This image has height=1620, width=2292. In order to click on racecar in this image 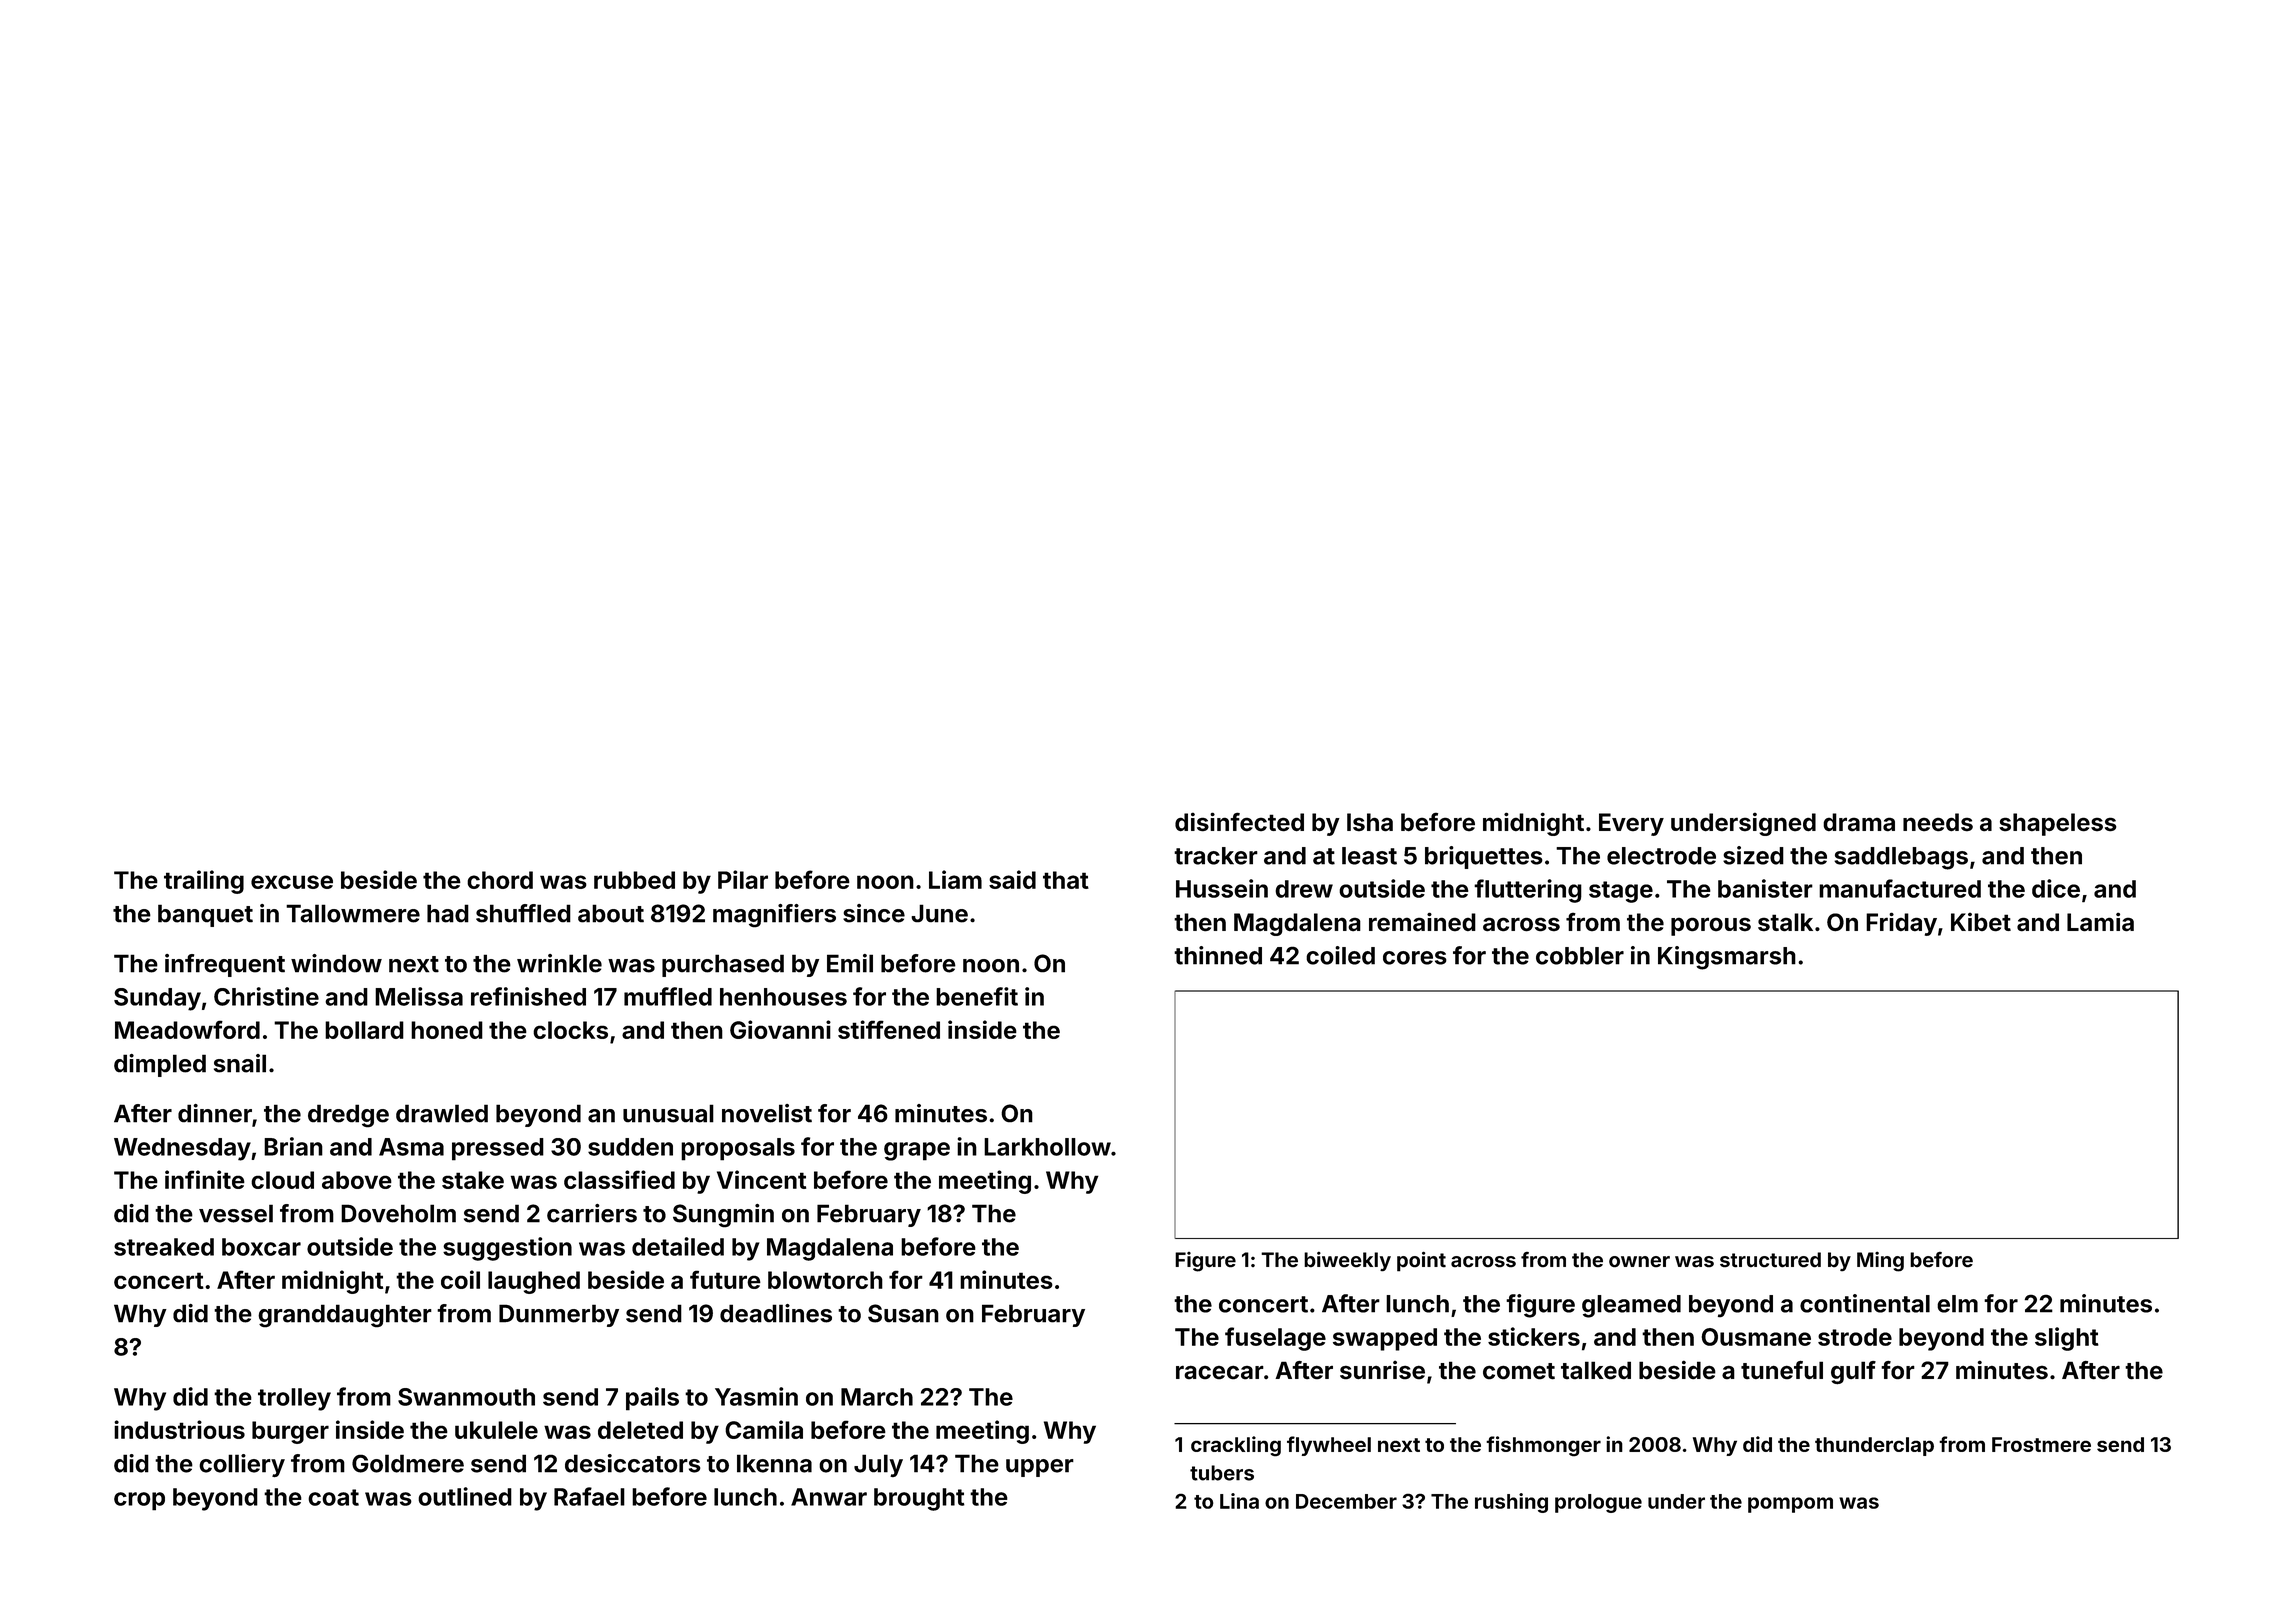, I will do `click(1220, 1372)`.
